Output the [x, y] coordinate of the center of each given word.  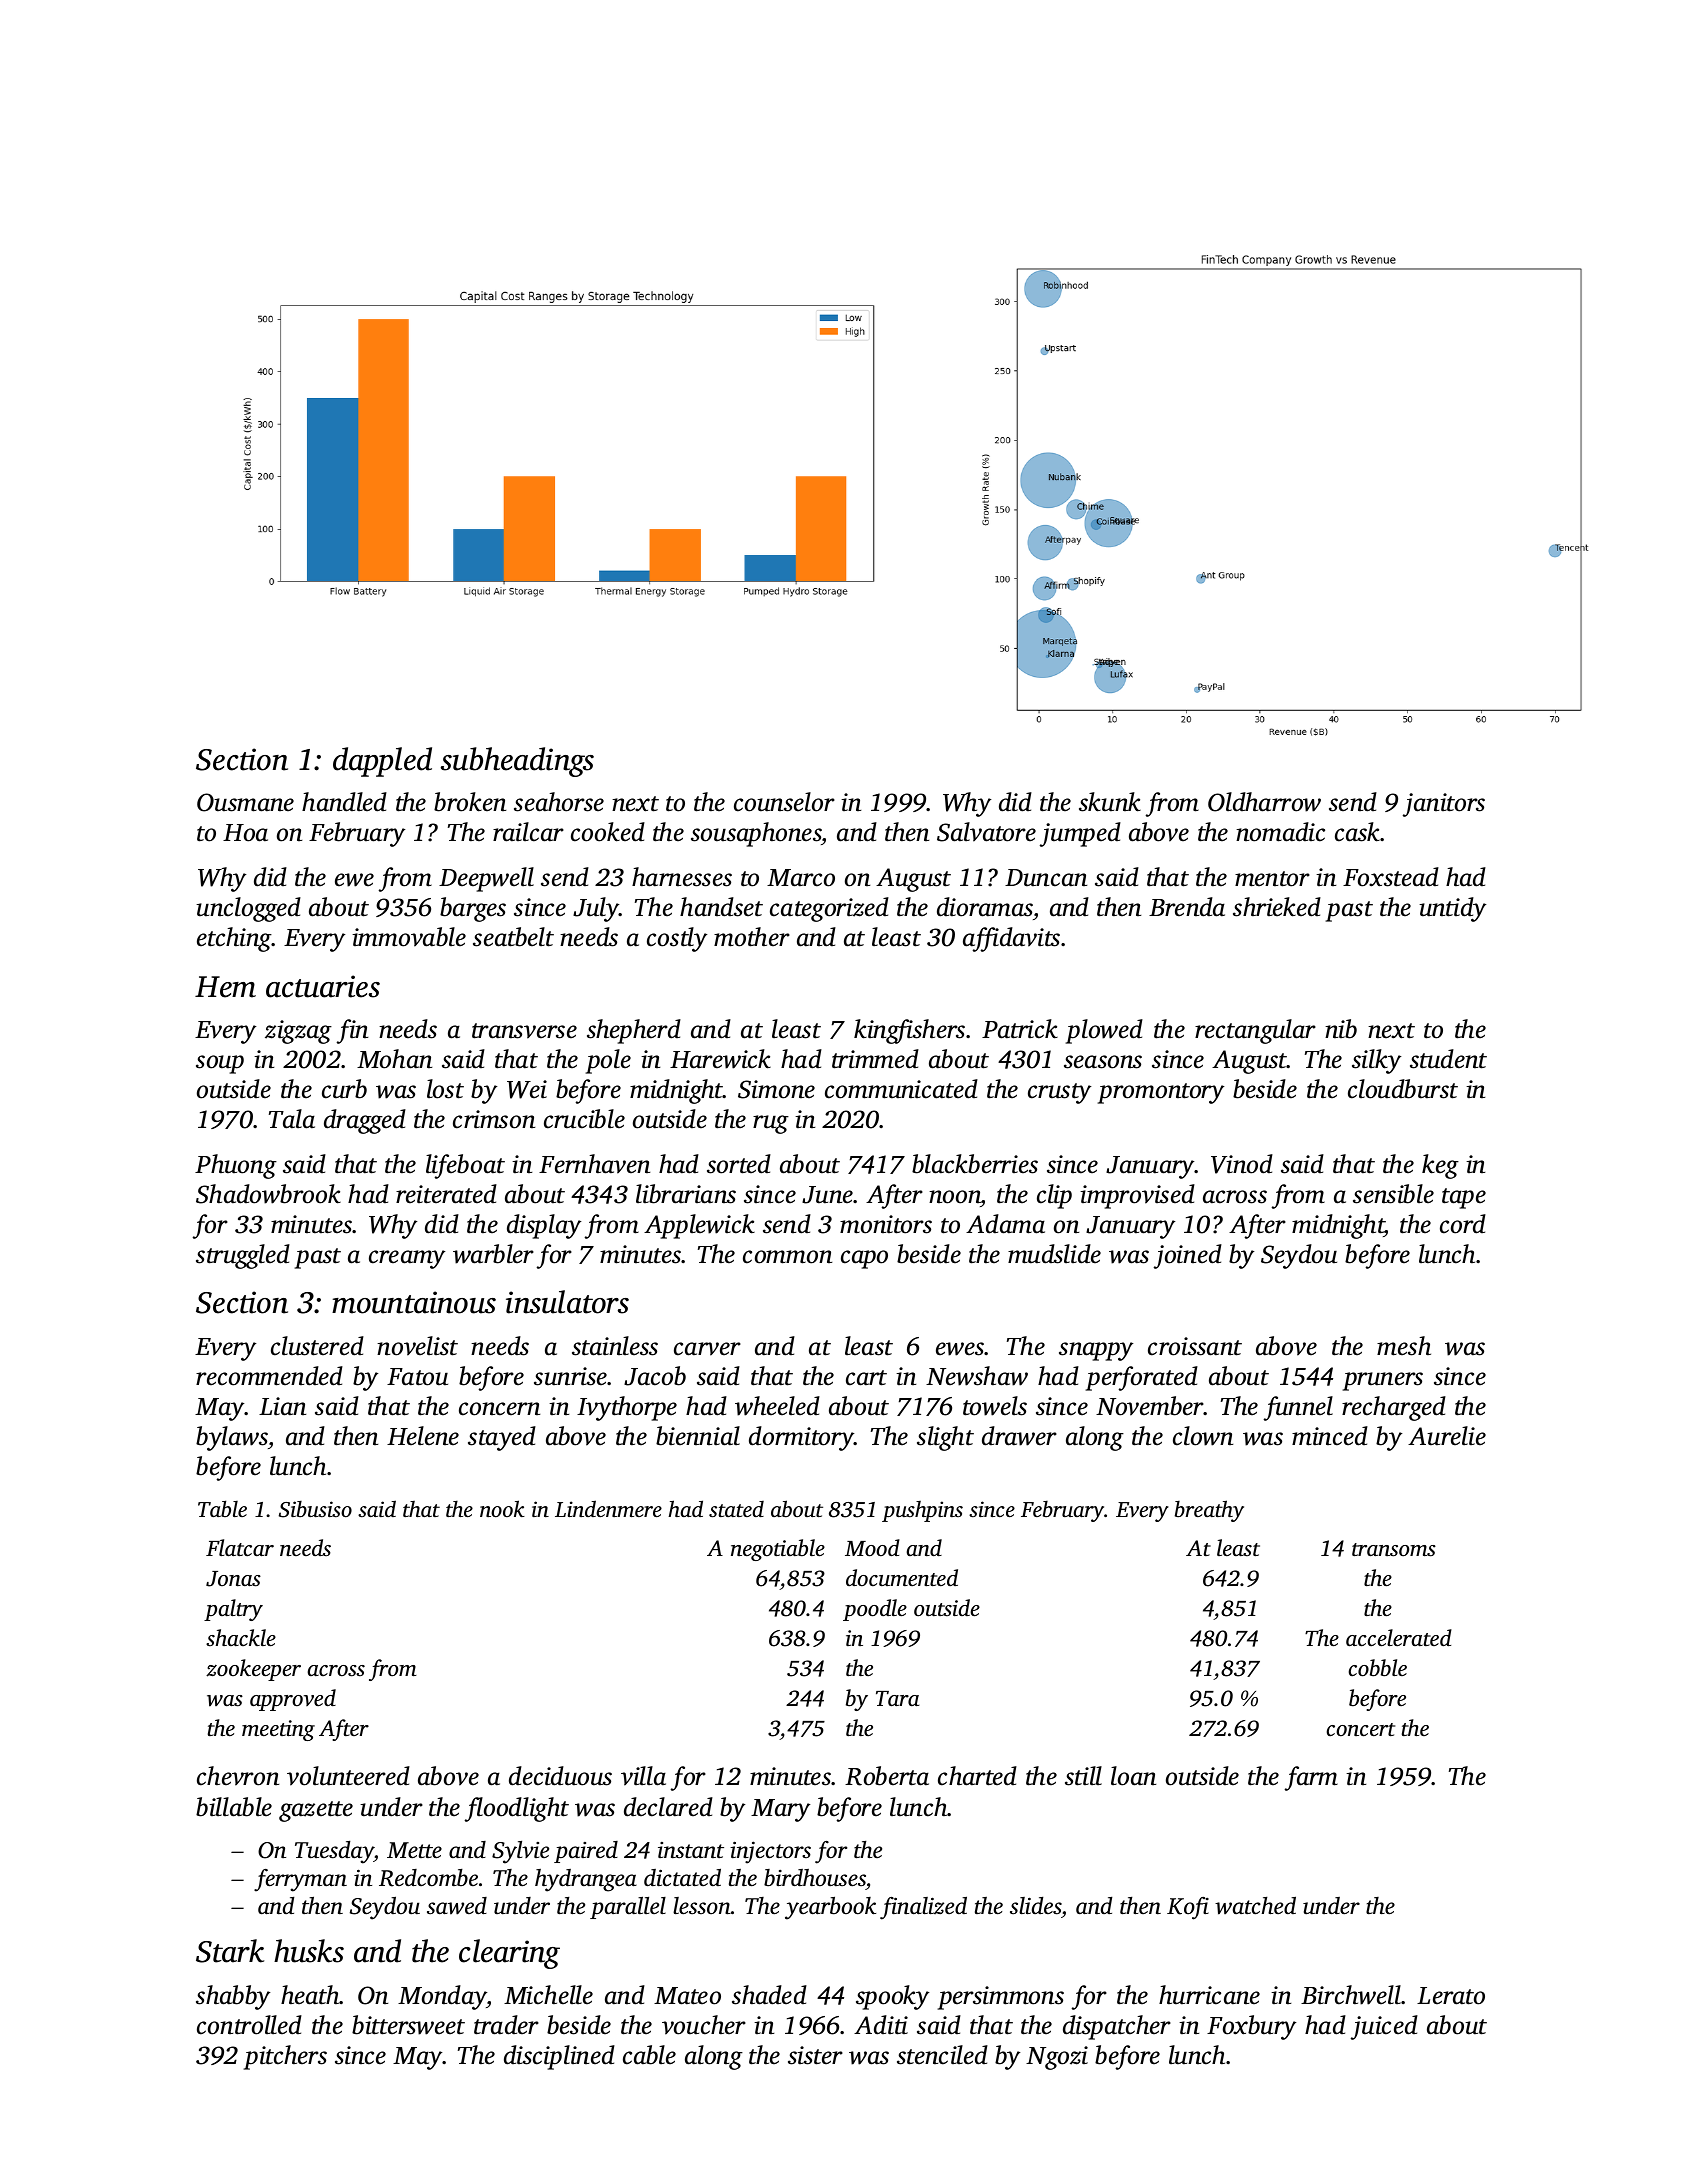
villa [643, 1776]
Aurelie [1447, 1436]
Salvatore [986, 832]
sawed [457, 1906]
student [1448, 1059]
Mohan [394, 1059]
